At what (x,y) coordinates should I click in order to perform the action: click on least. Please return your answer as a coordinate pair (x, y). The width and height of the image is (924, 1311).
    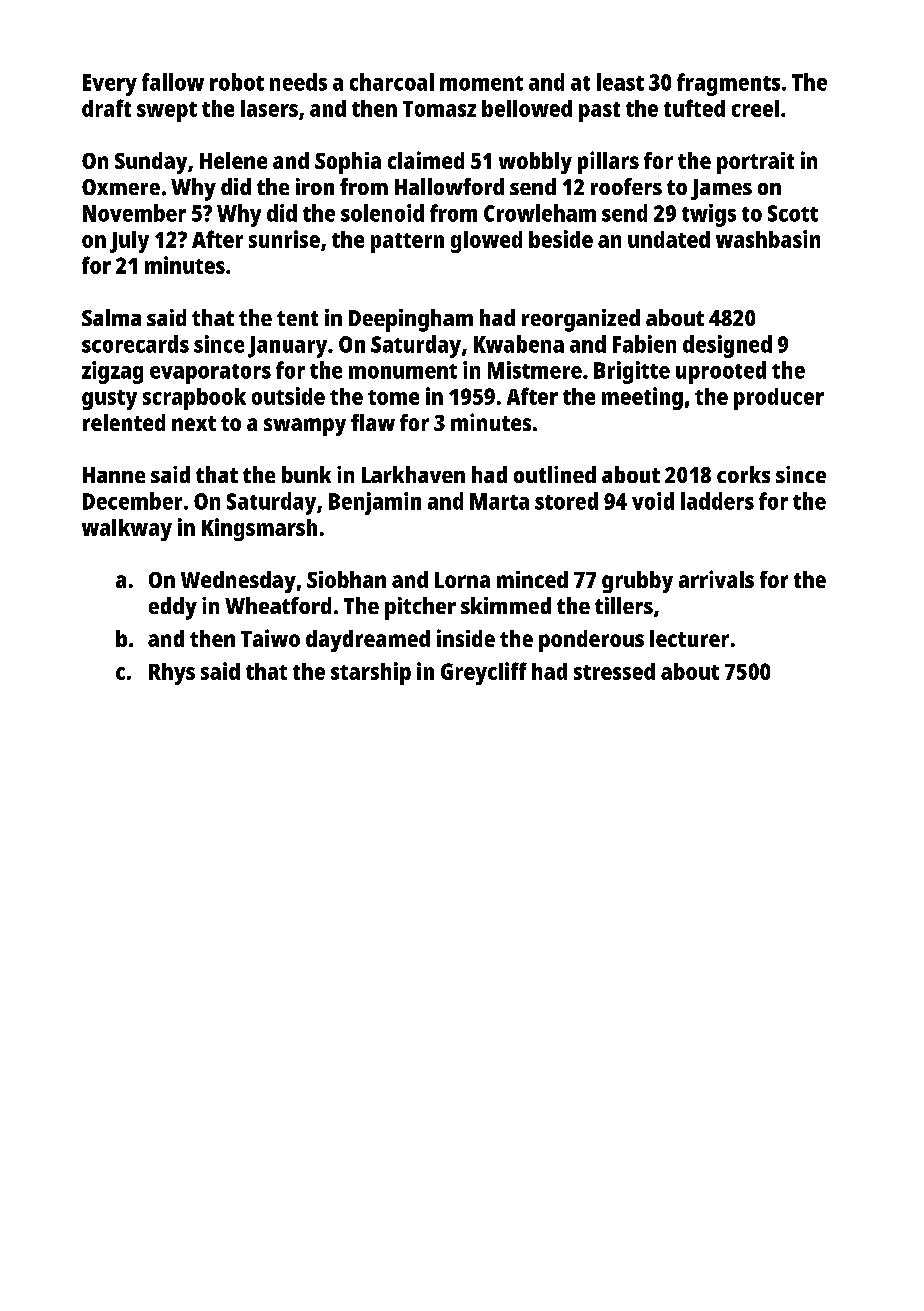
    Looking at the image, I should click on (620, 82).
